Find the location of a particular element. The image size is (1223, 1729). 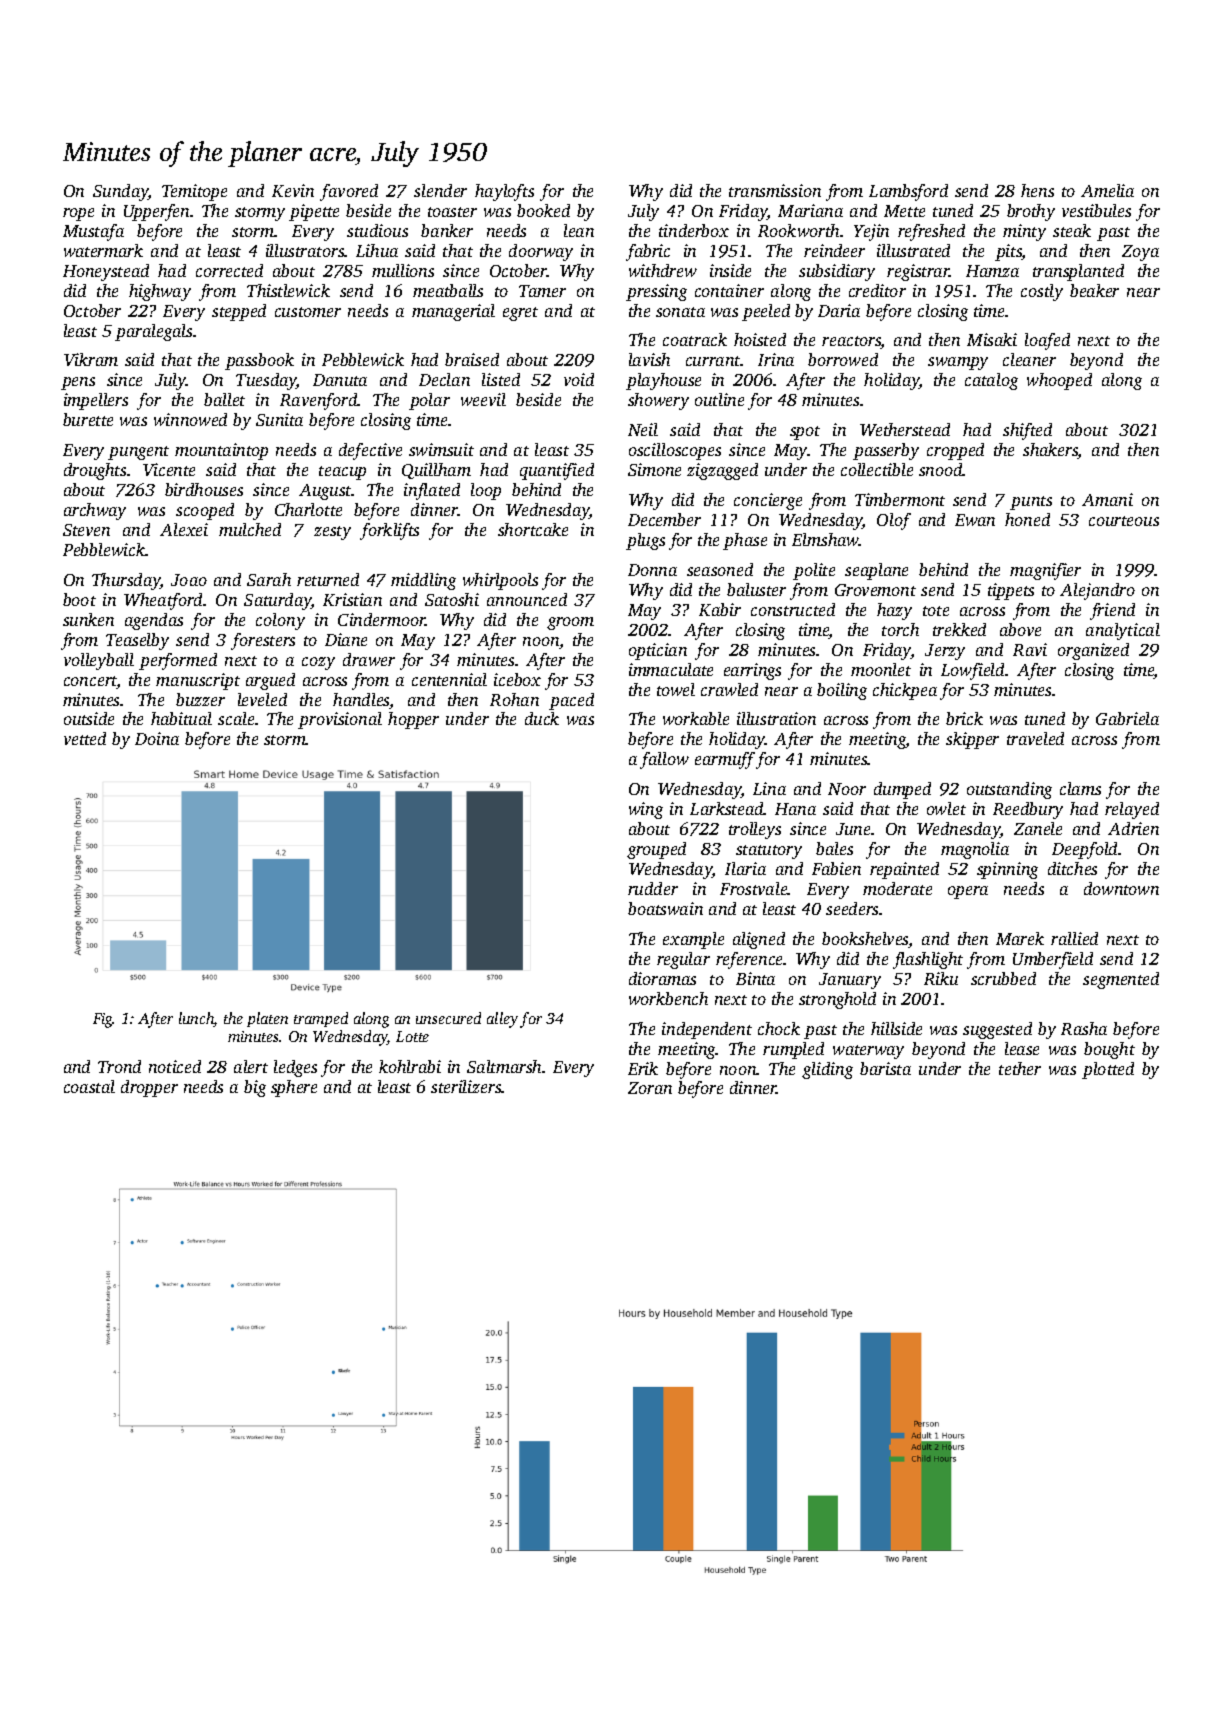

Zoran is located at coordinates (650, 1088).
